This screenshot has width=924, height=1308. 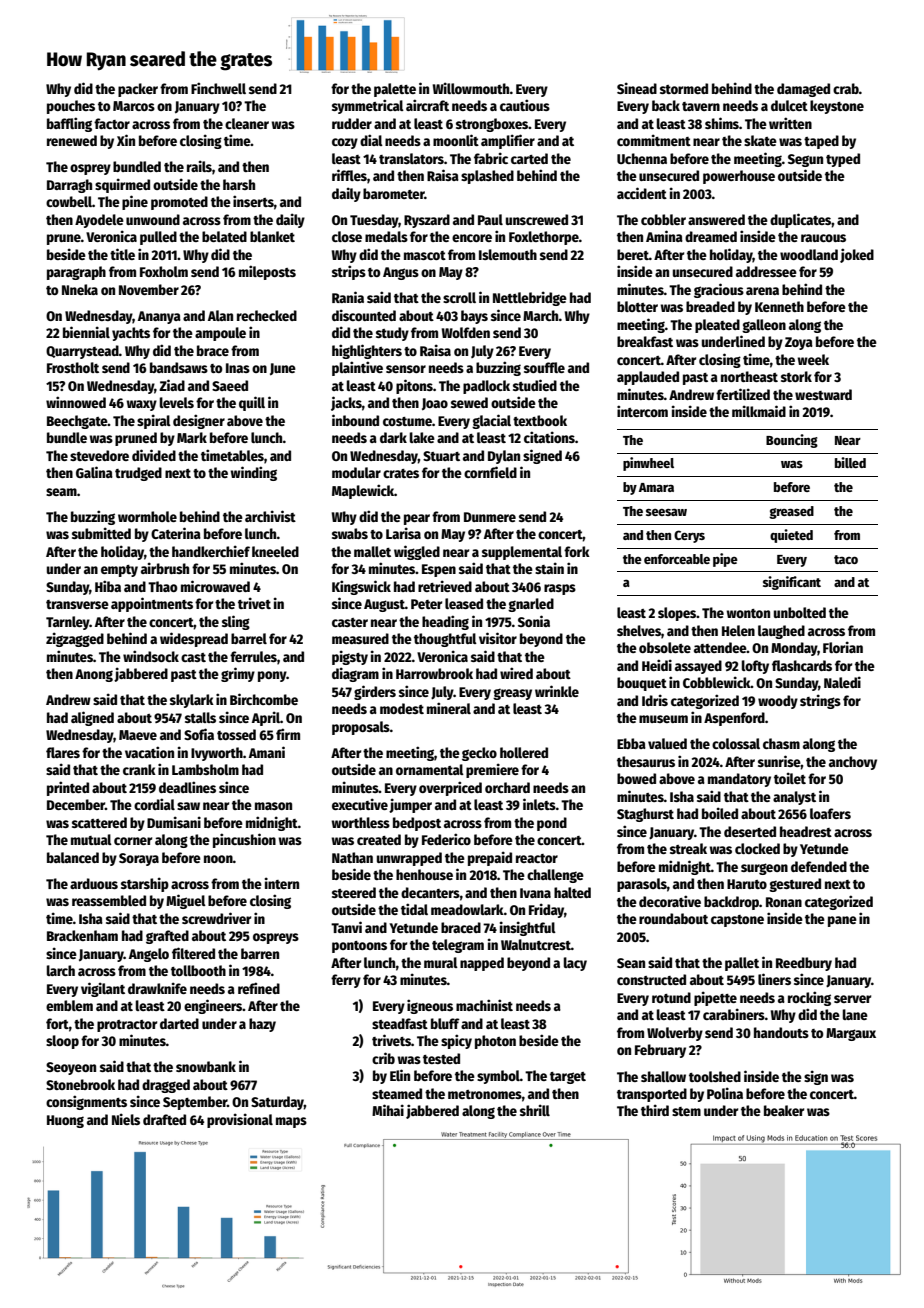 I want to click on mutual, so click(x=91, y=839).
